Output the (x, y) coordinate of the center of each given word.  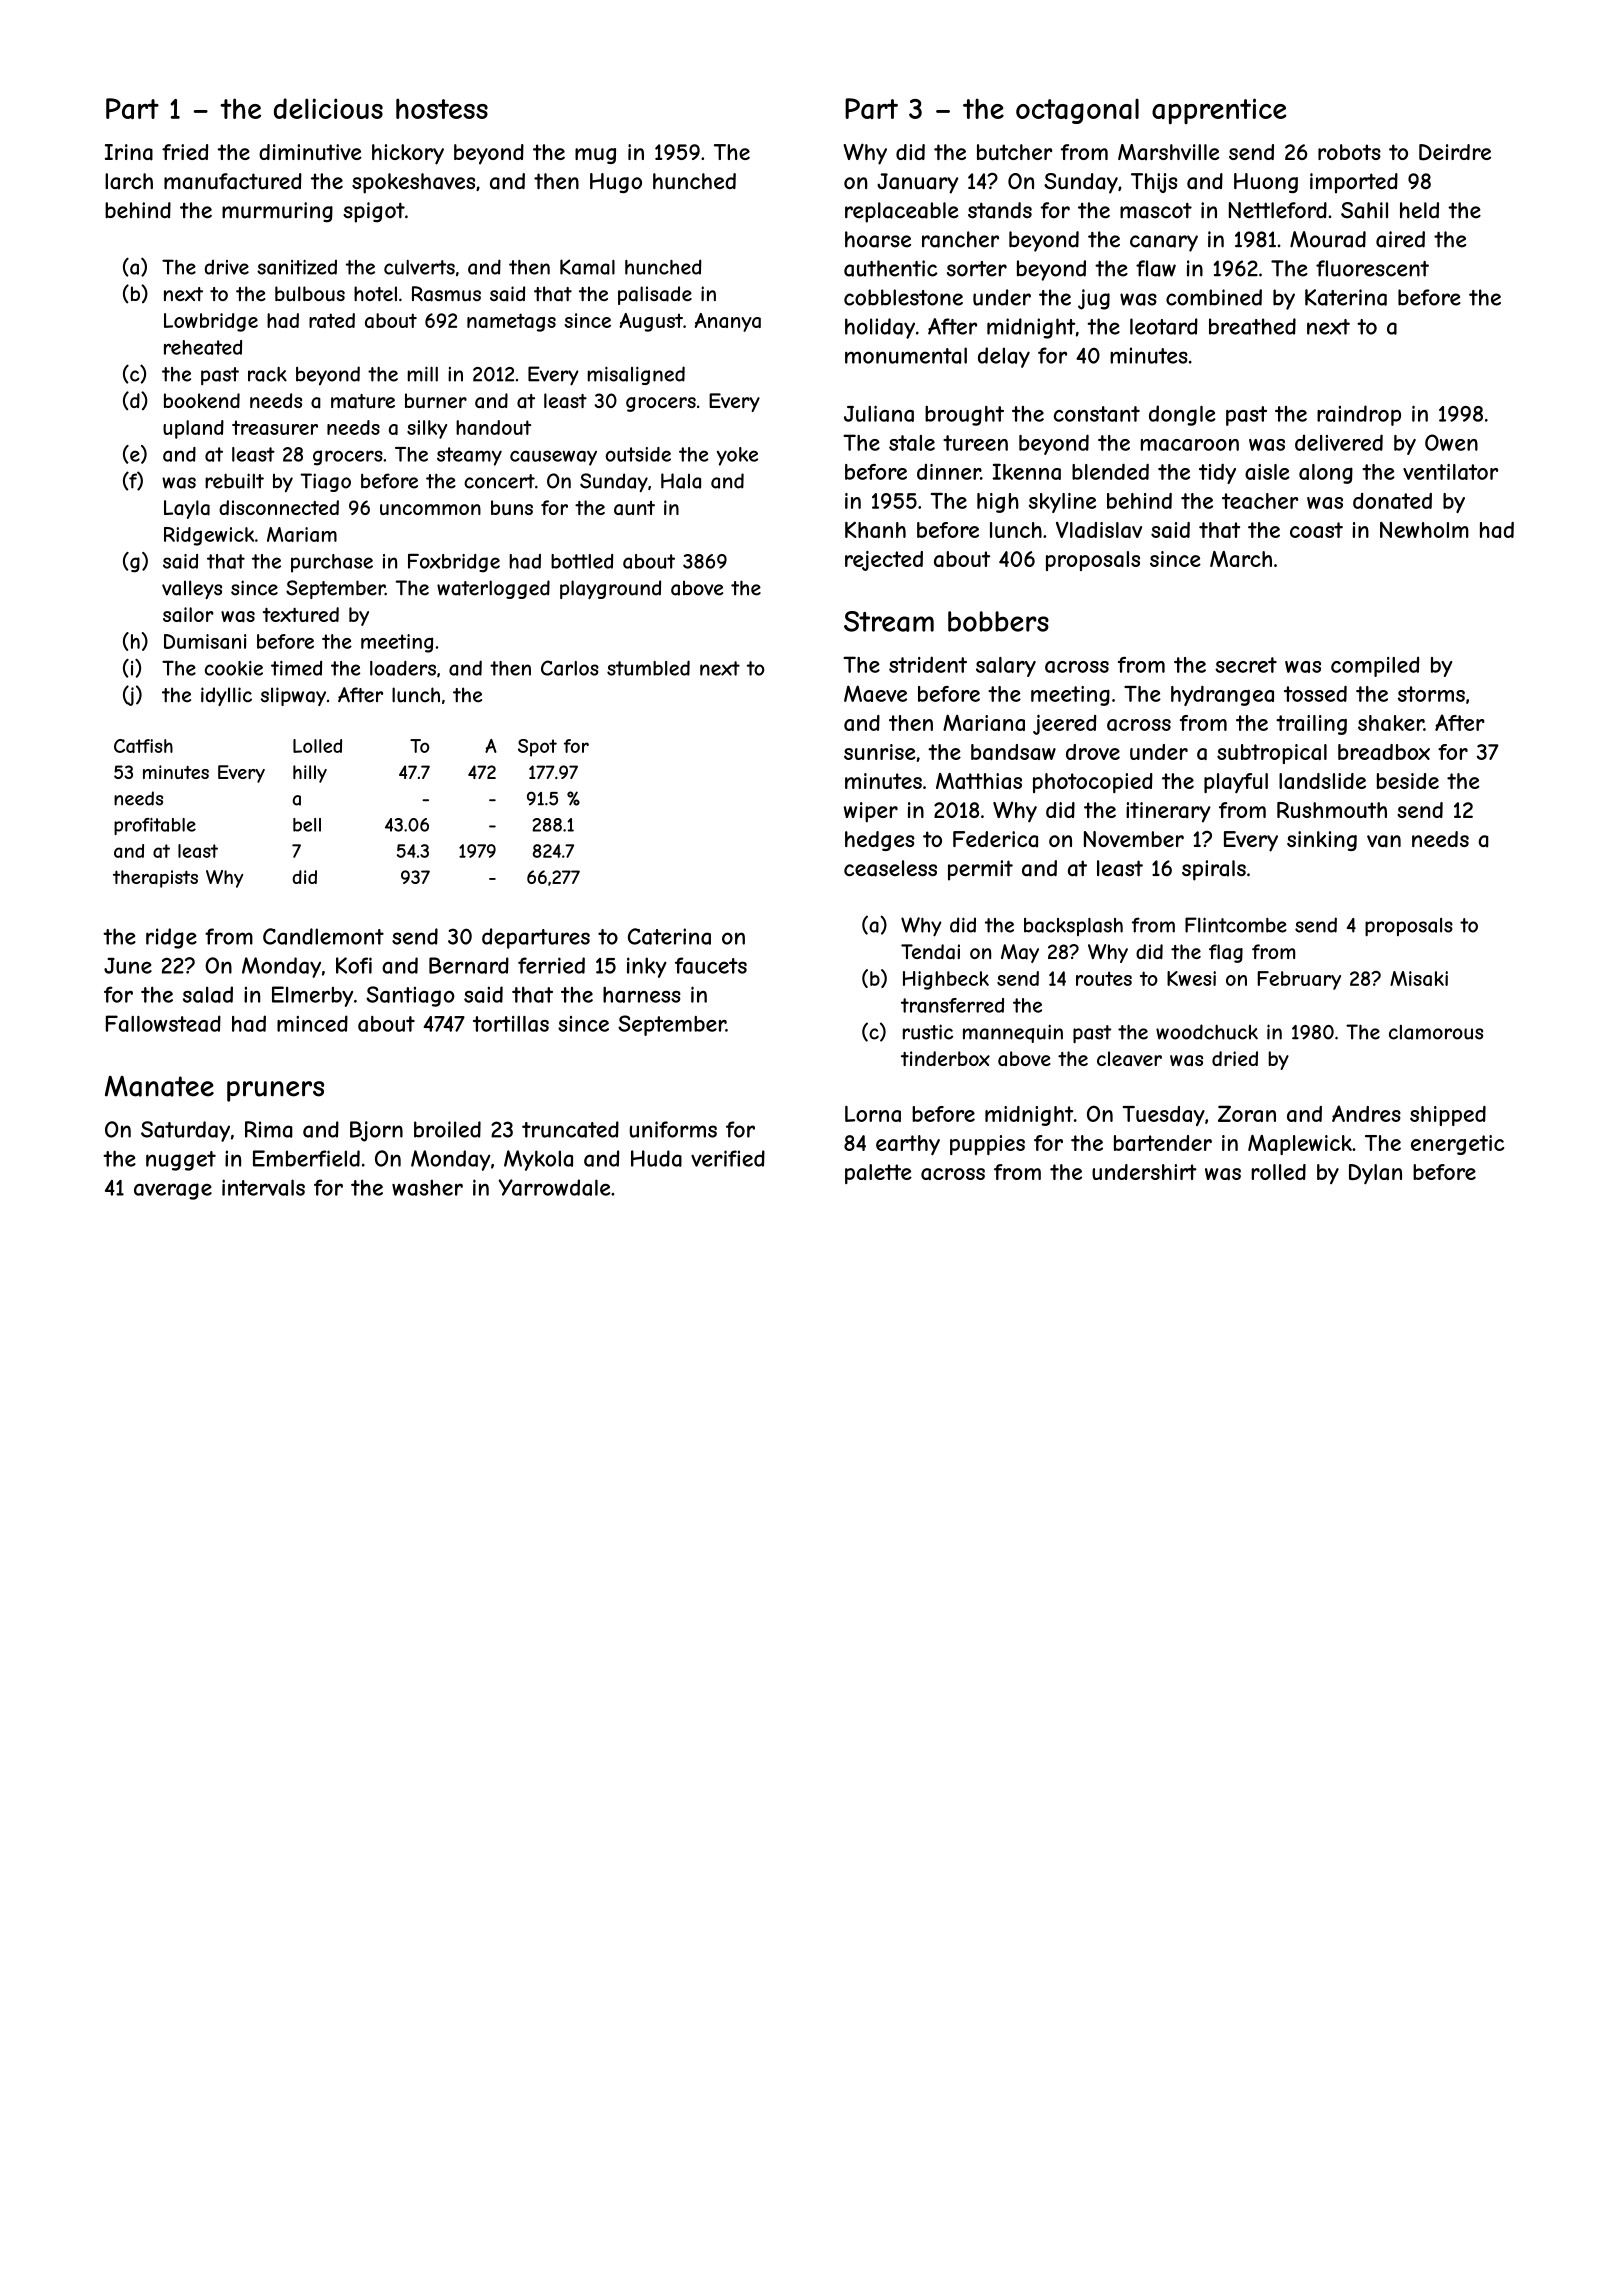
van (1384, 841)
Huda (656, 1158)
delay (1004, 357)
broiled (447, 1129)
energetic (1457, 1145)
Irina (129, 152)
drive (227, 267)
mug (595, 156)
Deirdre (1455, 152)
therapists (155, 879)
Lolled (317, 746)
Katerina (1346, 297)
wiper (871, 812)
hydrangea (1222, 695)
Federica (995, 839)
